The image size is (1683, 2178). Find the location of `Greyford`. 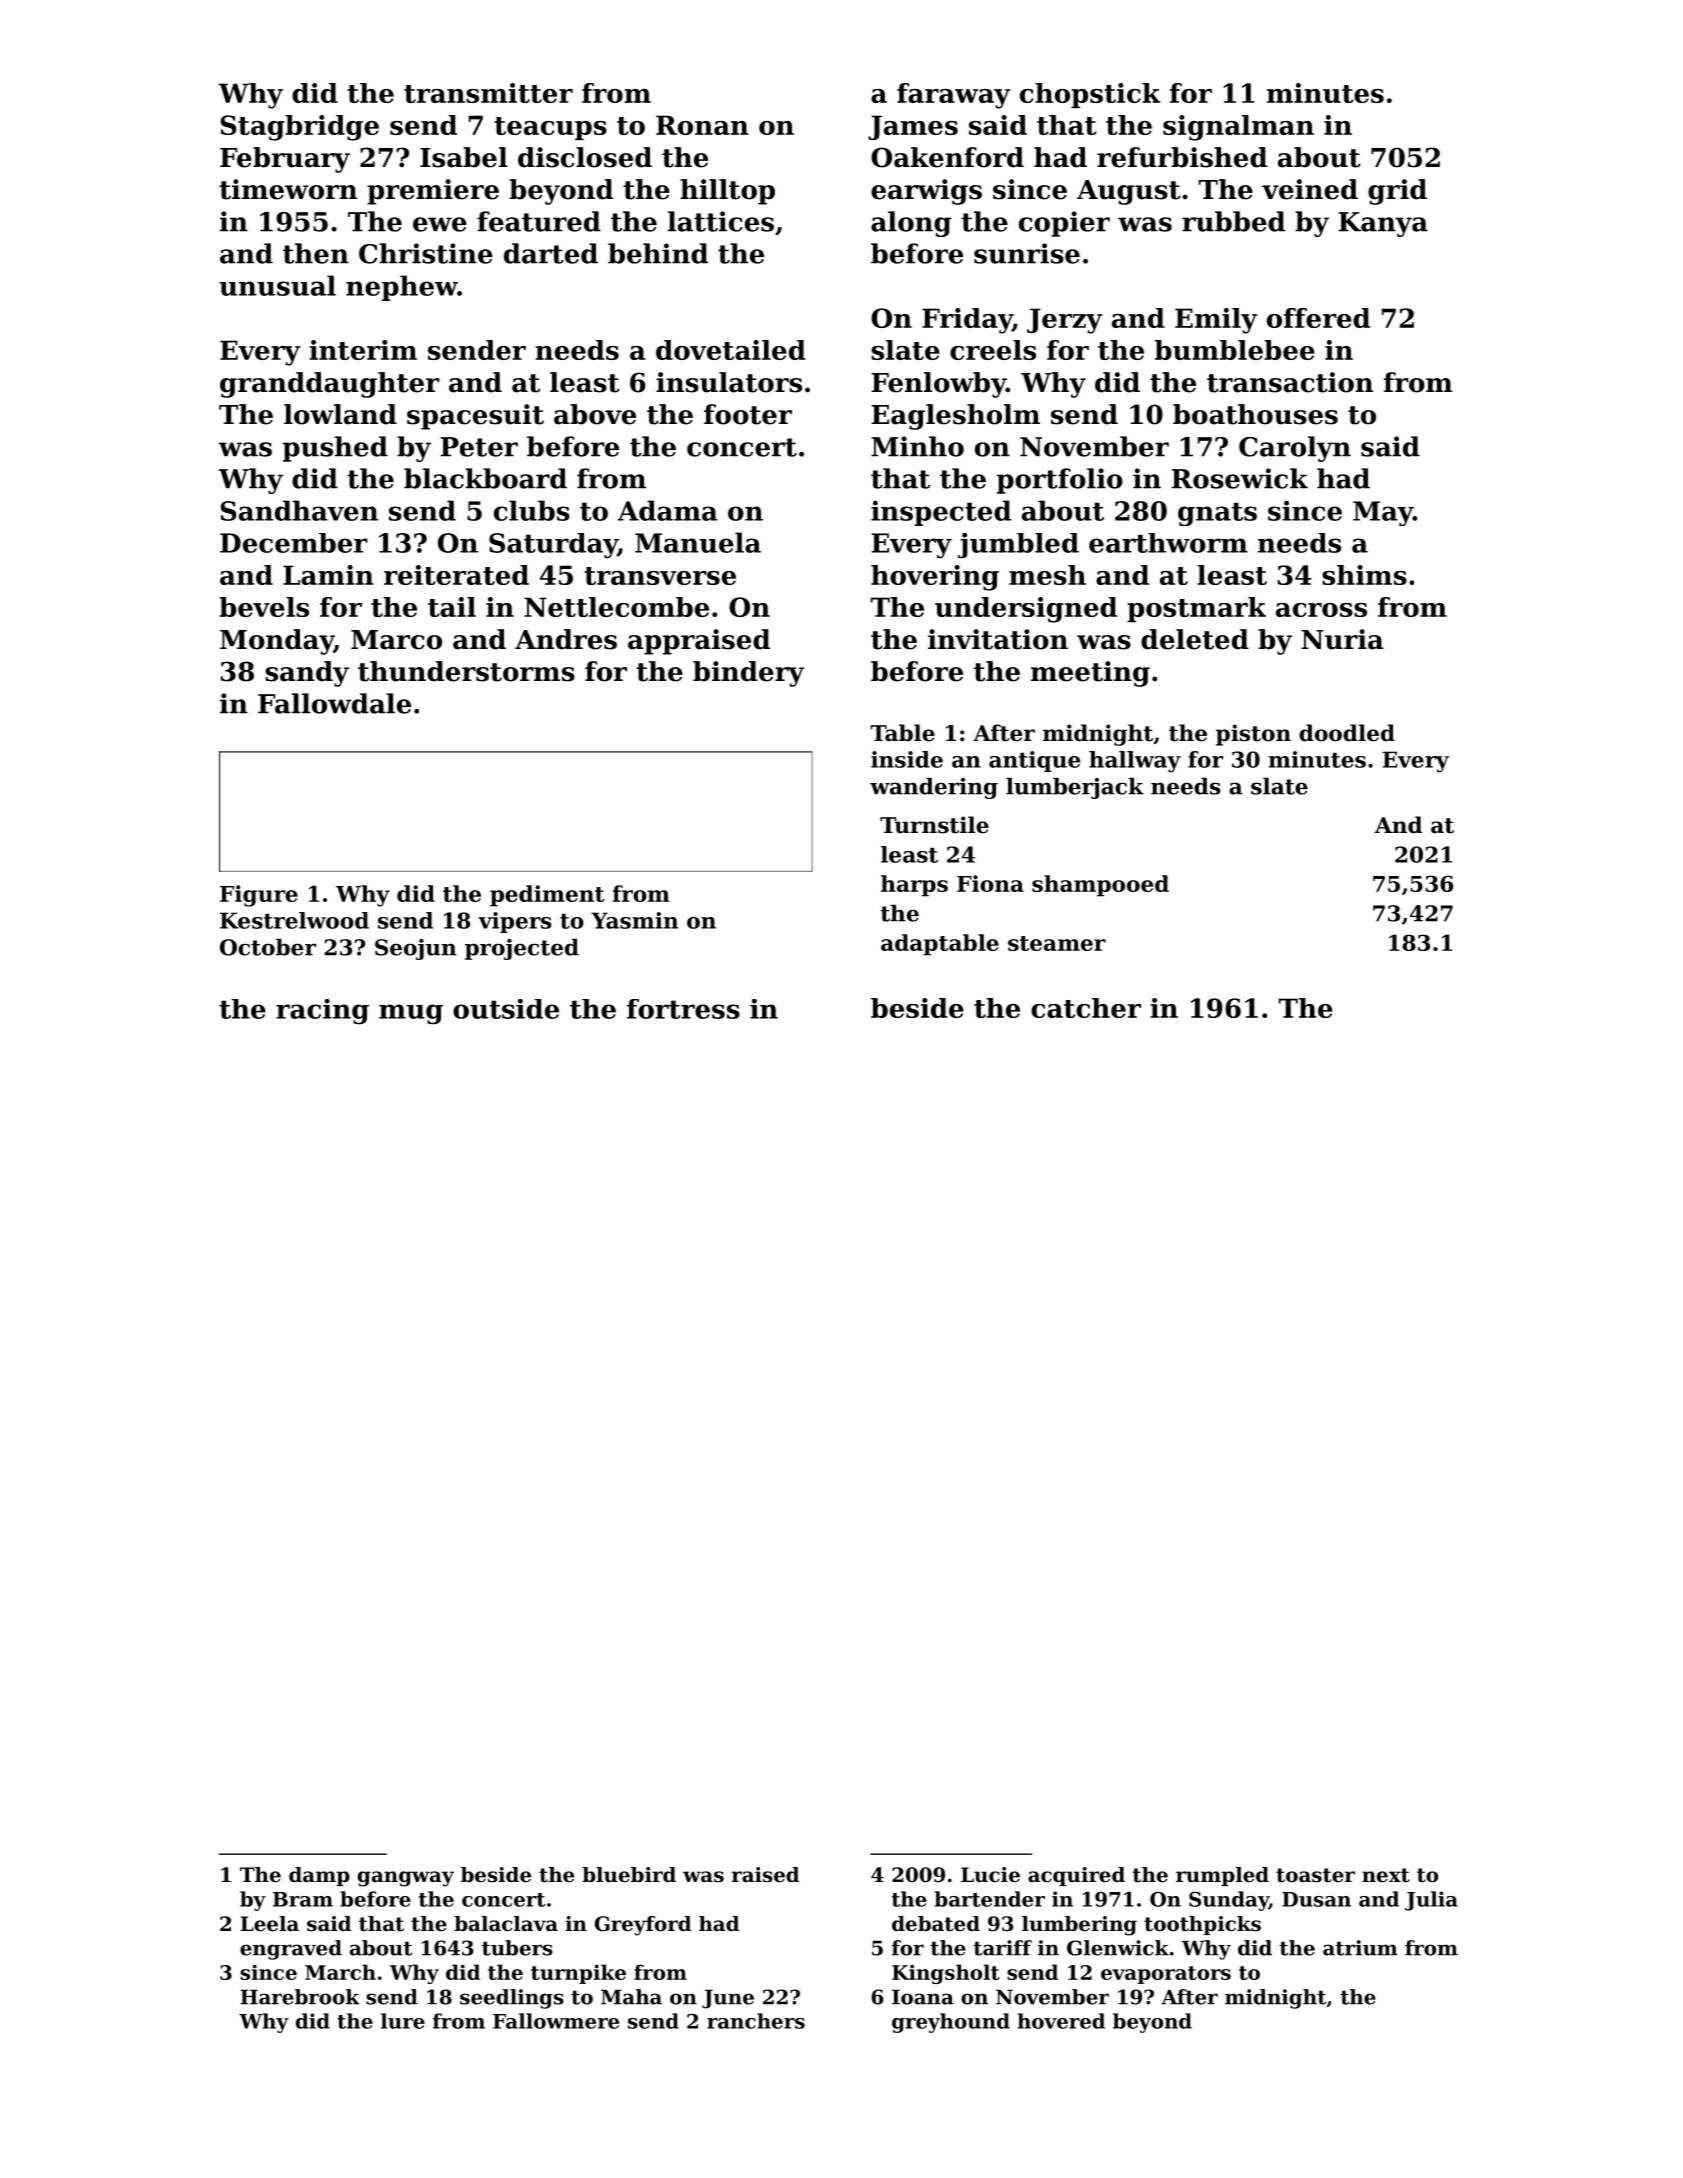

Greyford is located at coordinates (643, 1926).
